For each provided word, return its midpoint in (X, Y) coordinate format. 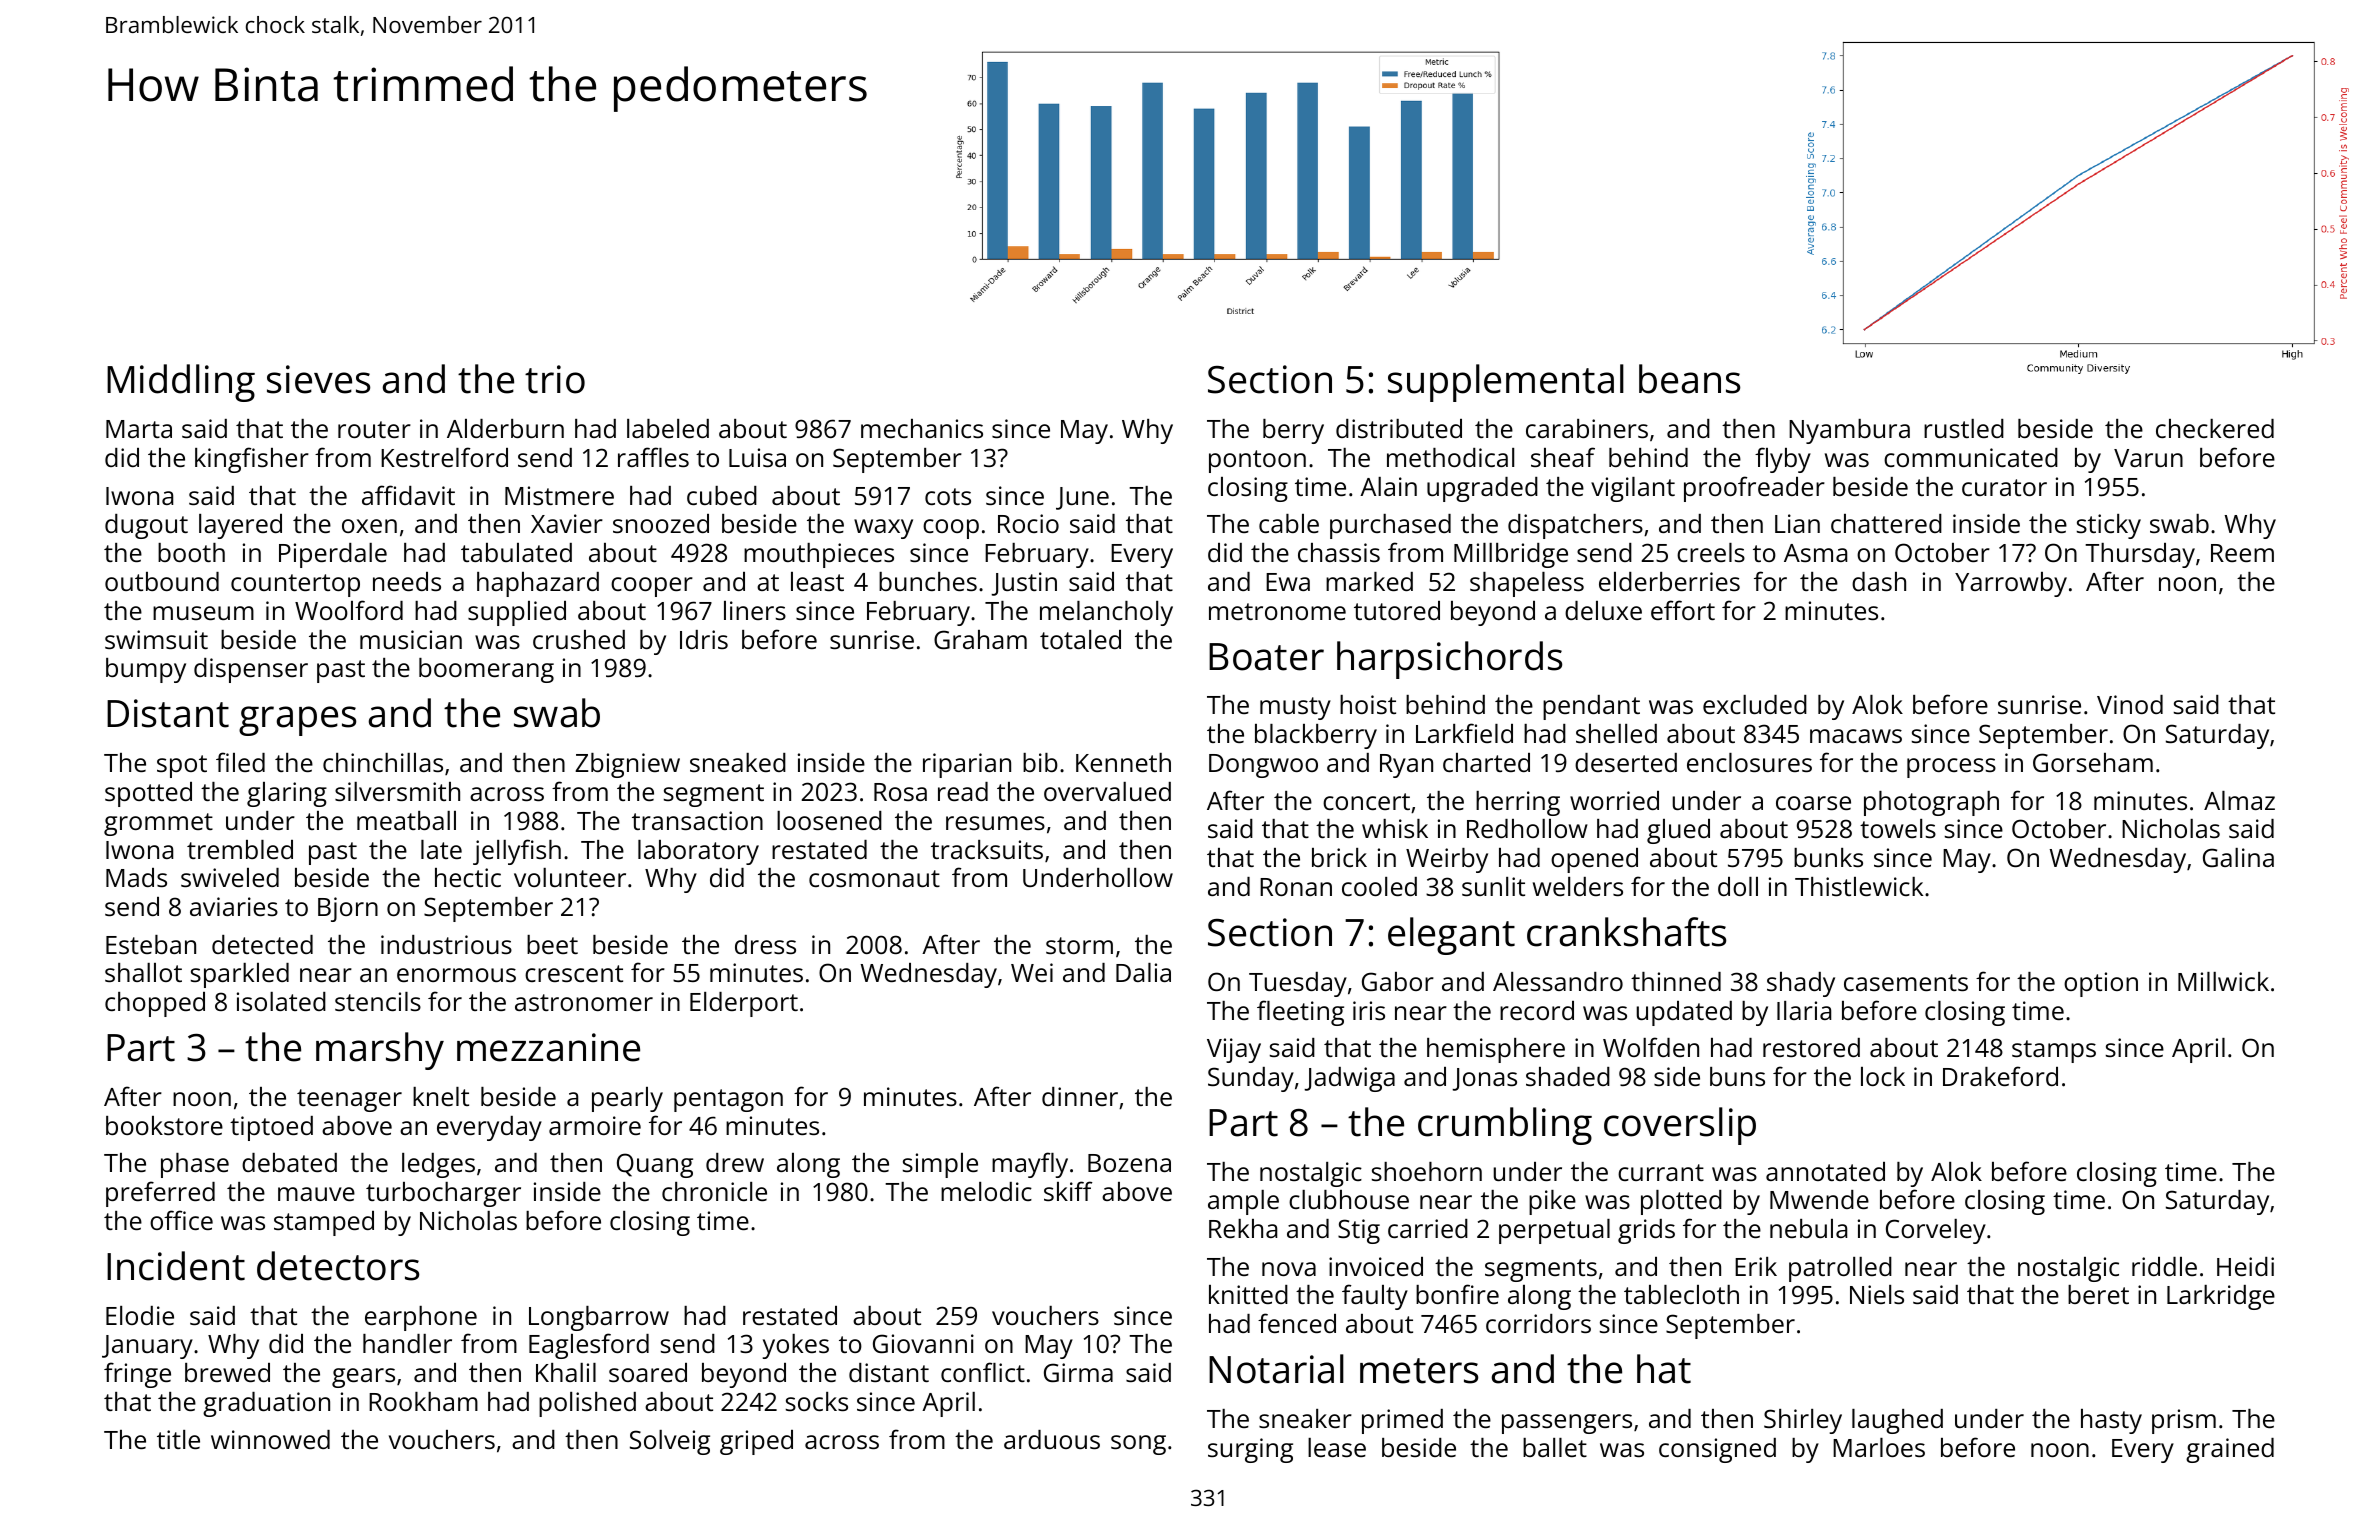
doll (1738, 886)
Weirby (1447, 860)
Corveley (1936, 1231)
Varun (2148, 458)
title (178, 1439)
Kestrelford (444, 457)
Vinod (2130, 704)
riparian (967, 765)
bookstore (164, 1125)
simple (940, 1165)
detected (262, 944)
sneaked (738, 762)
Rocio (1028, 523)
